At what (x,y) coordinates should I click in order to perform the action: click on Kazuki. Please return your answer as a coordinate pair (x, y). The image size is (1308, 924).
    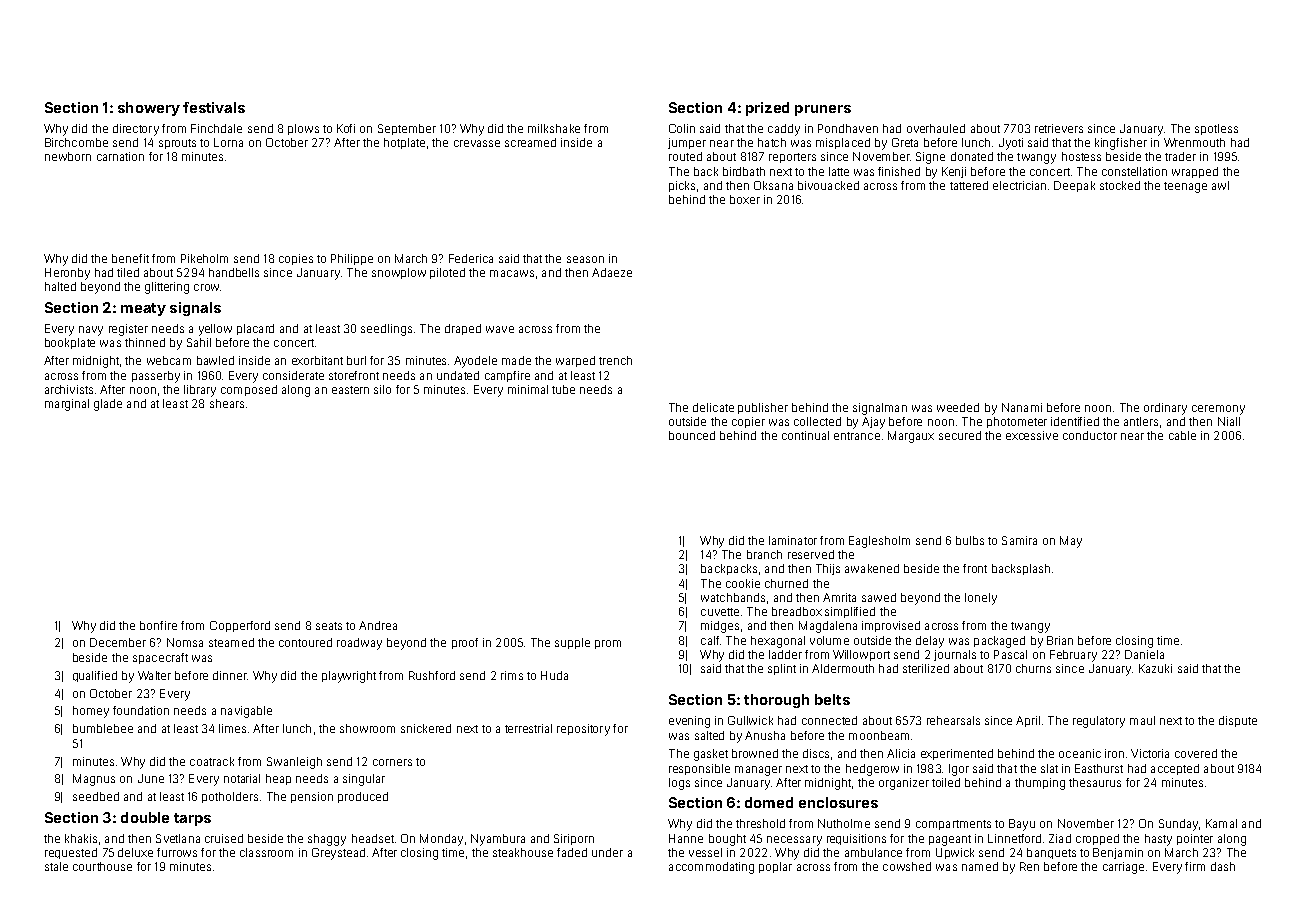
    Looking at the image, I should click on (1155, 668).
